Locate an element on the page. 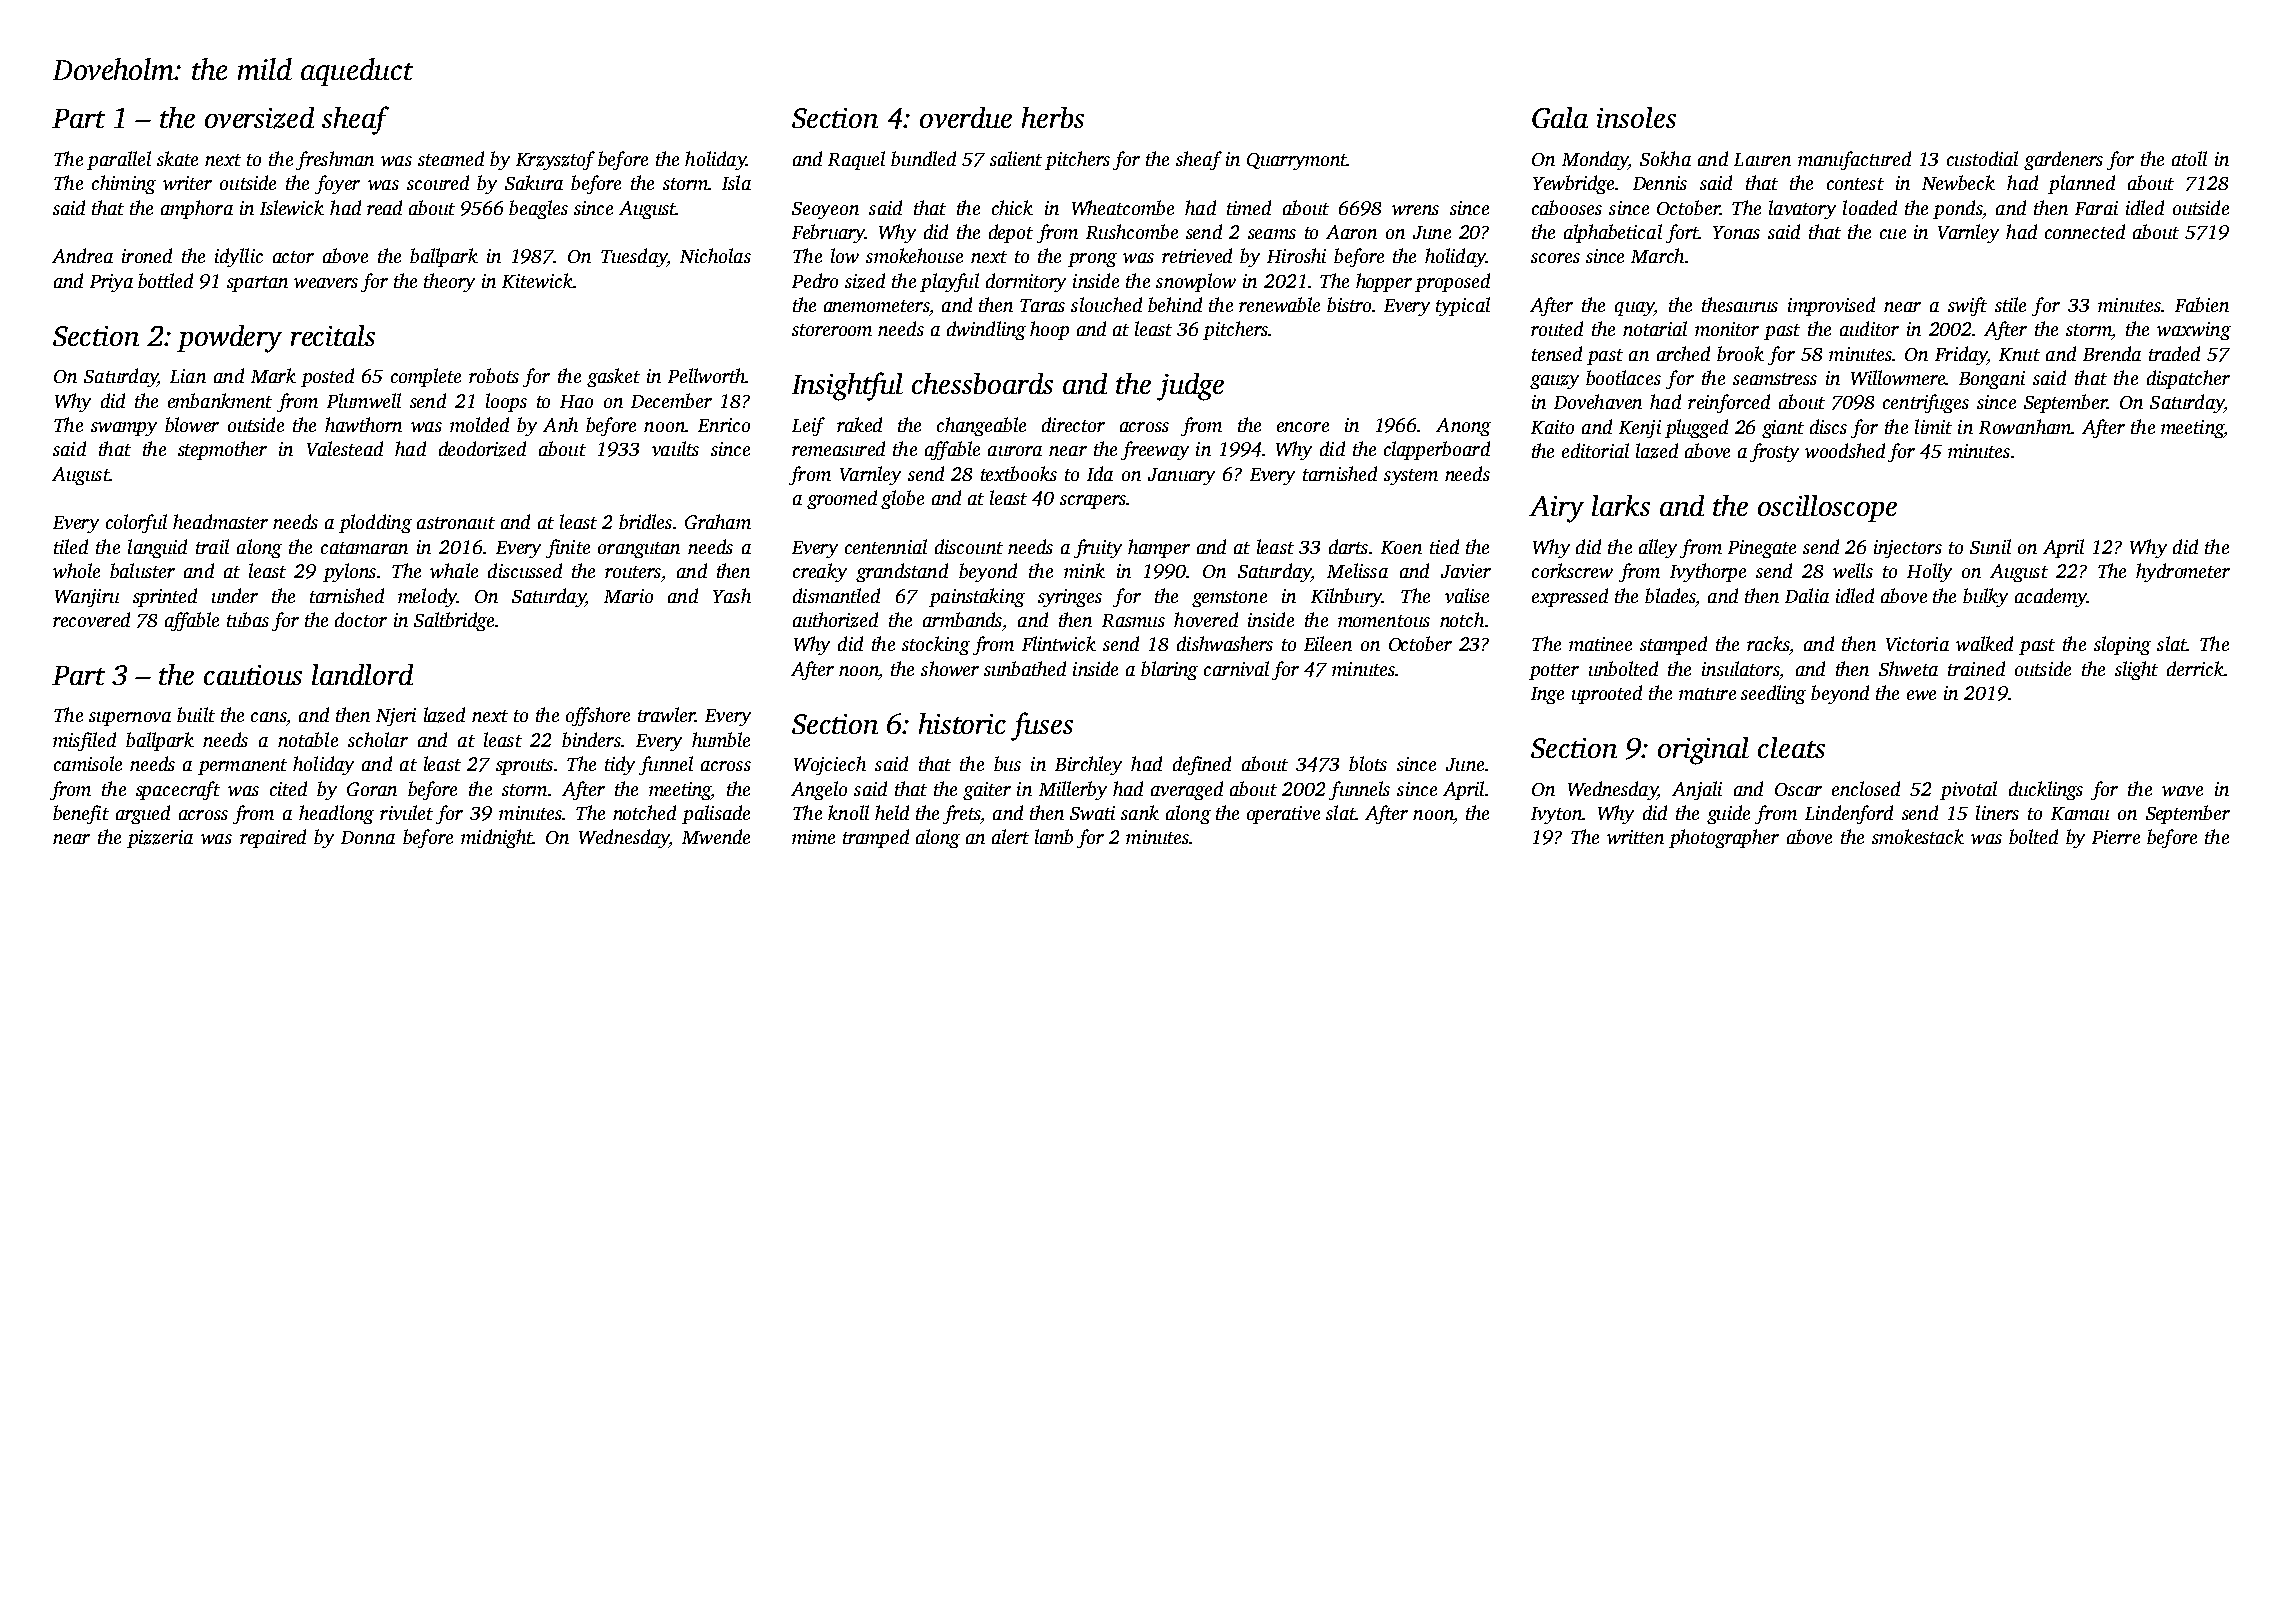 This page has width=2282, height=1614. derrick is located at coordinates (2195, 668).
